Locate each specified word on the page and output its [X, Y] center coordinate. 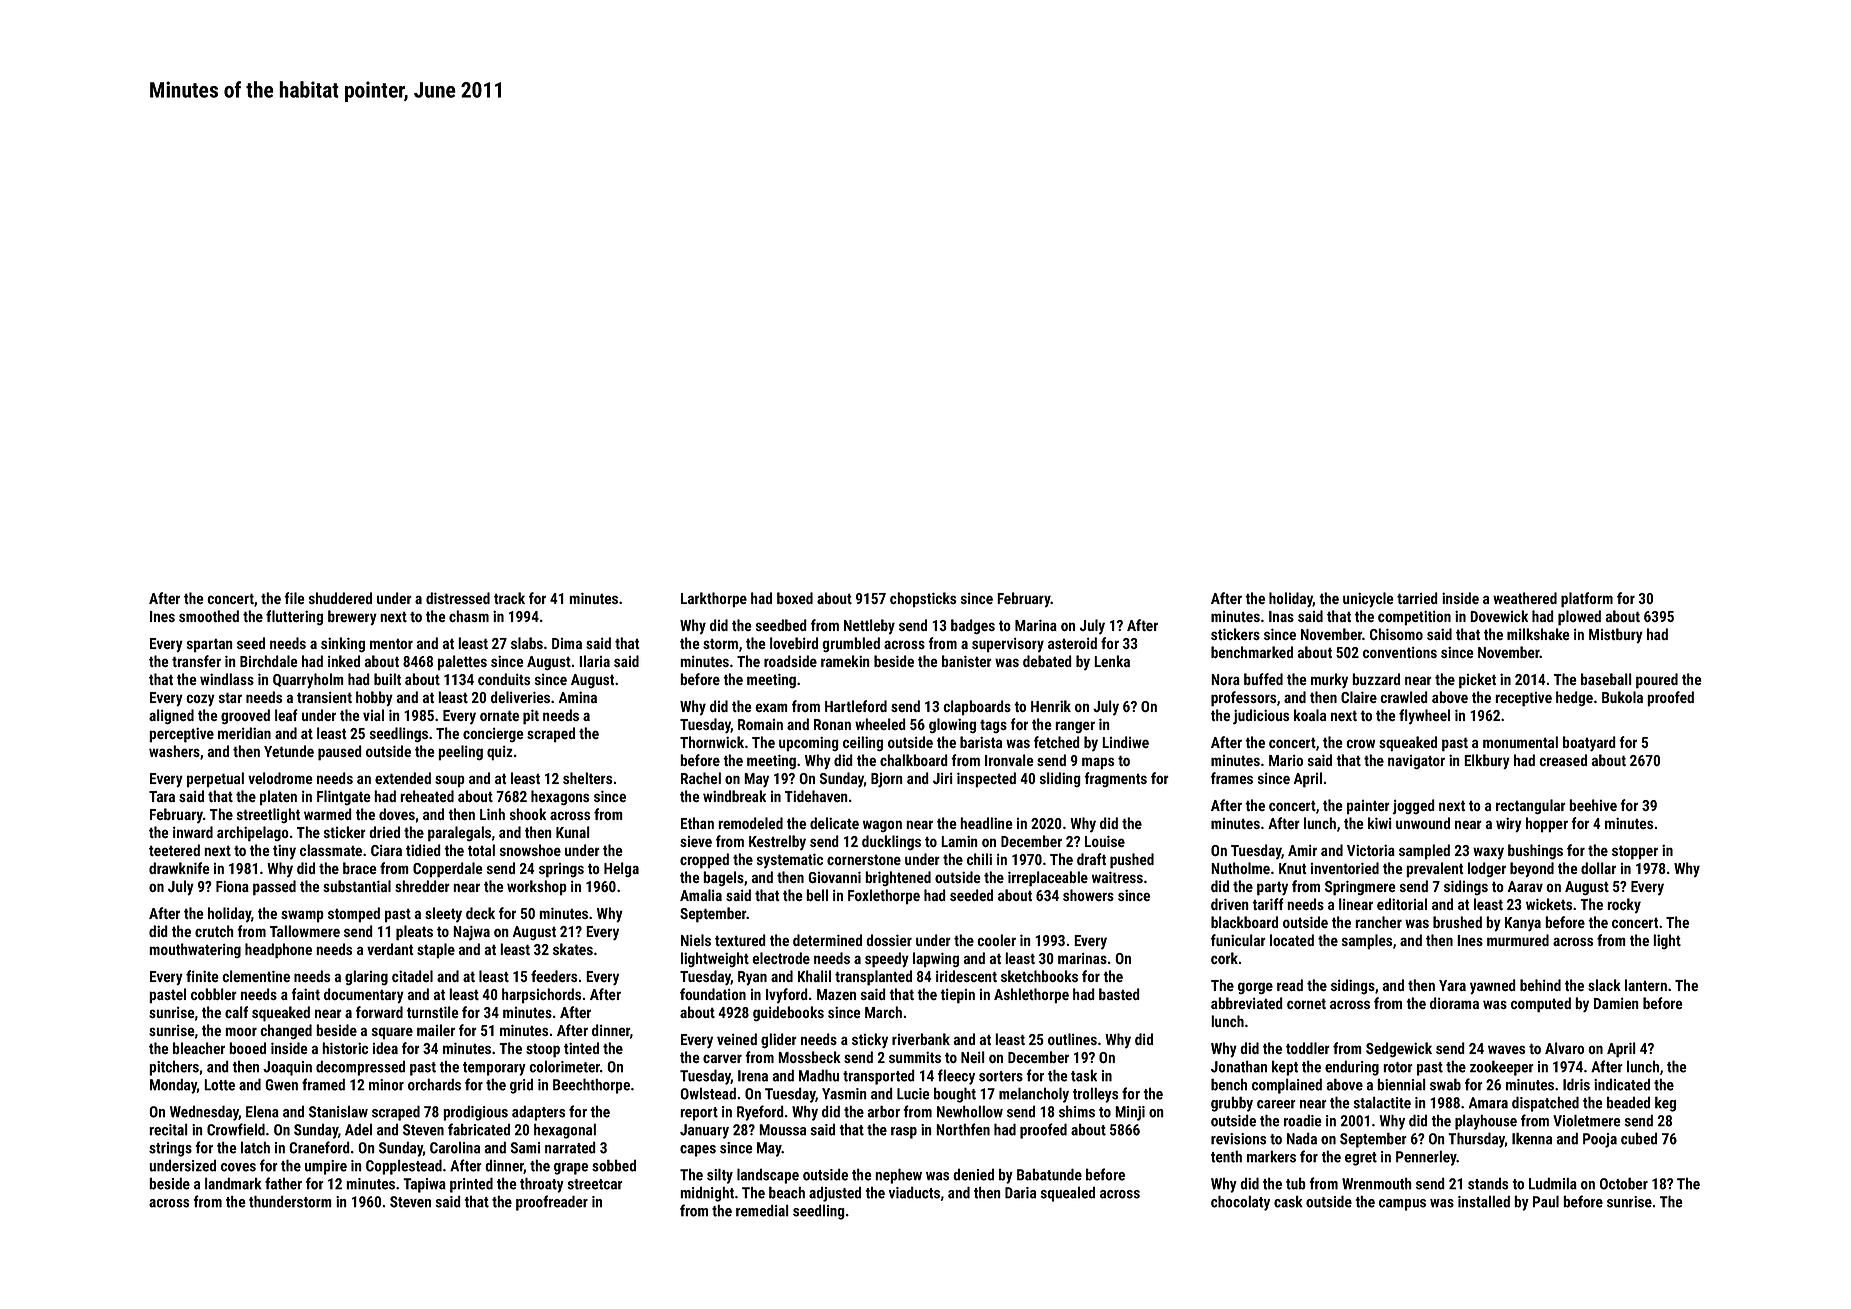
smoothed [209, 616]
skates [573, 949]
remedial [762, 1210]
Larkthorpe [714, 600]
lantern [1646, 985]
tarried [1417, 598]
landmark [233, 1183]
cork [1224, 958]
